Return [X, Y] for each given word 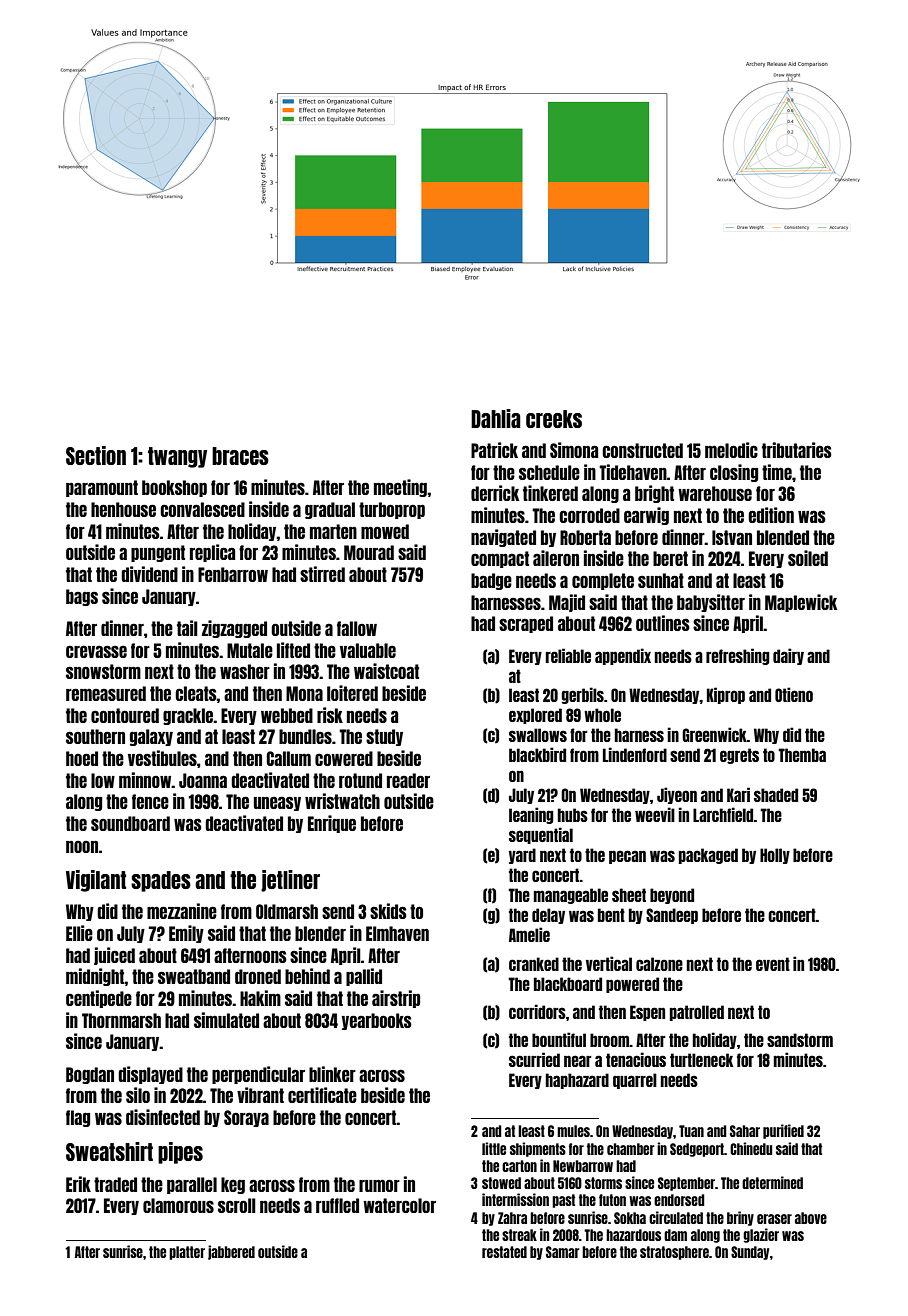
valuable [368, 650]
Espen [647, 1013]
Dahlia [496, 418]
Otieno [794, 694]
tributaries [797, 450]
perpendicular [258, 1075]
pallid [364, 977]
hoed [82, 758]
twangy [177, 457]
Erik [78, 1184]
